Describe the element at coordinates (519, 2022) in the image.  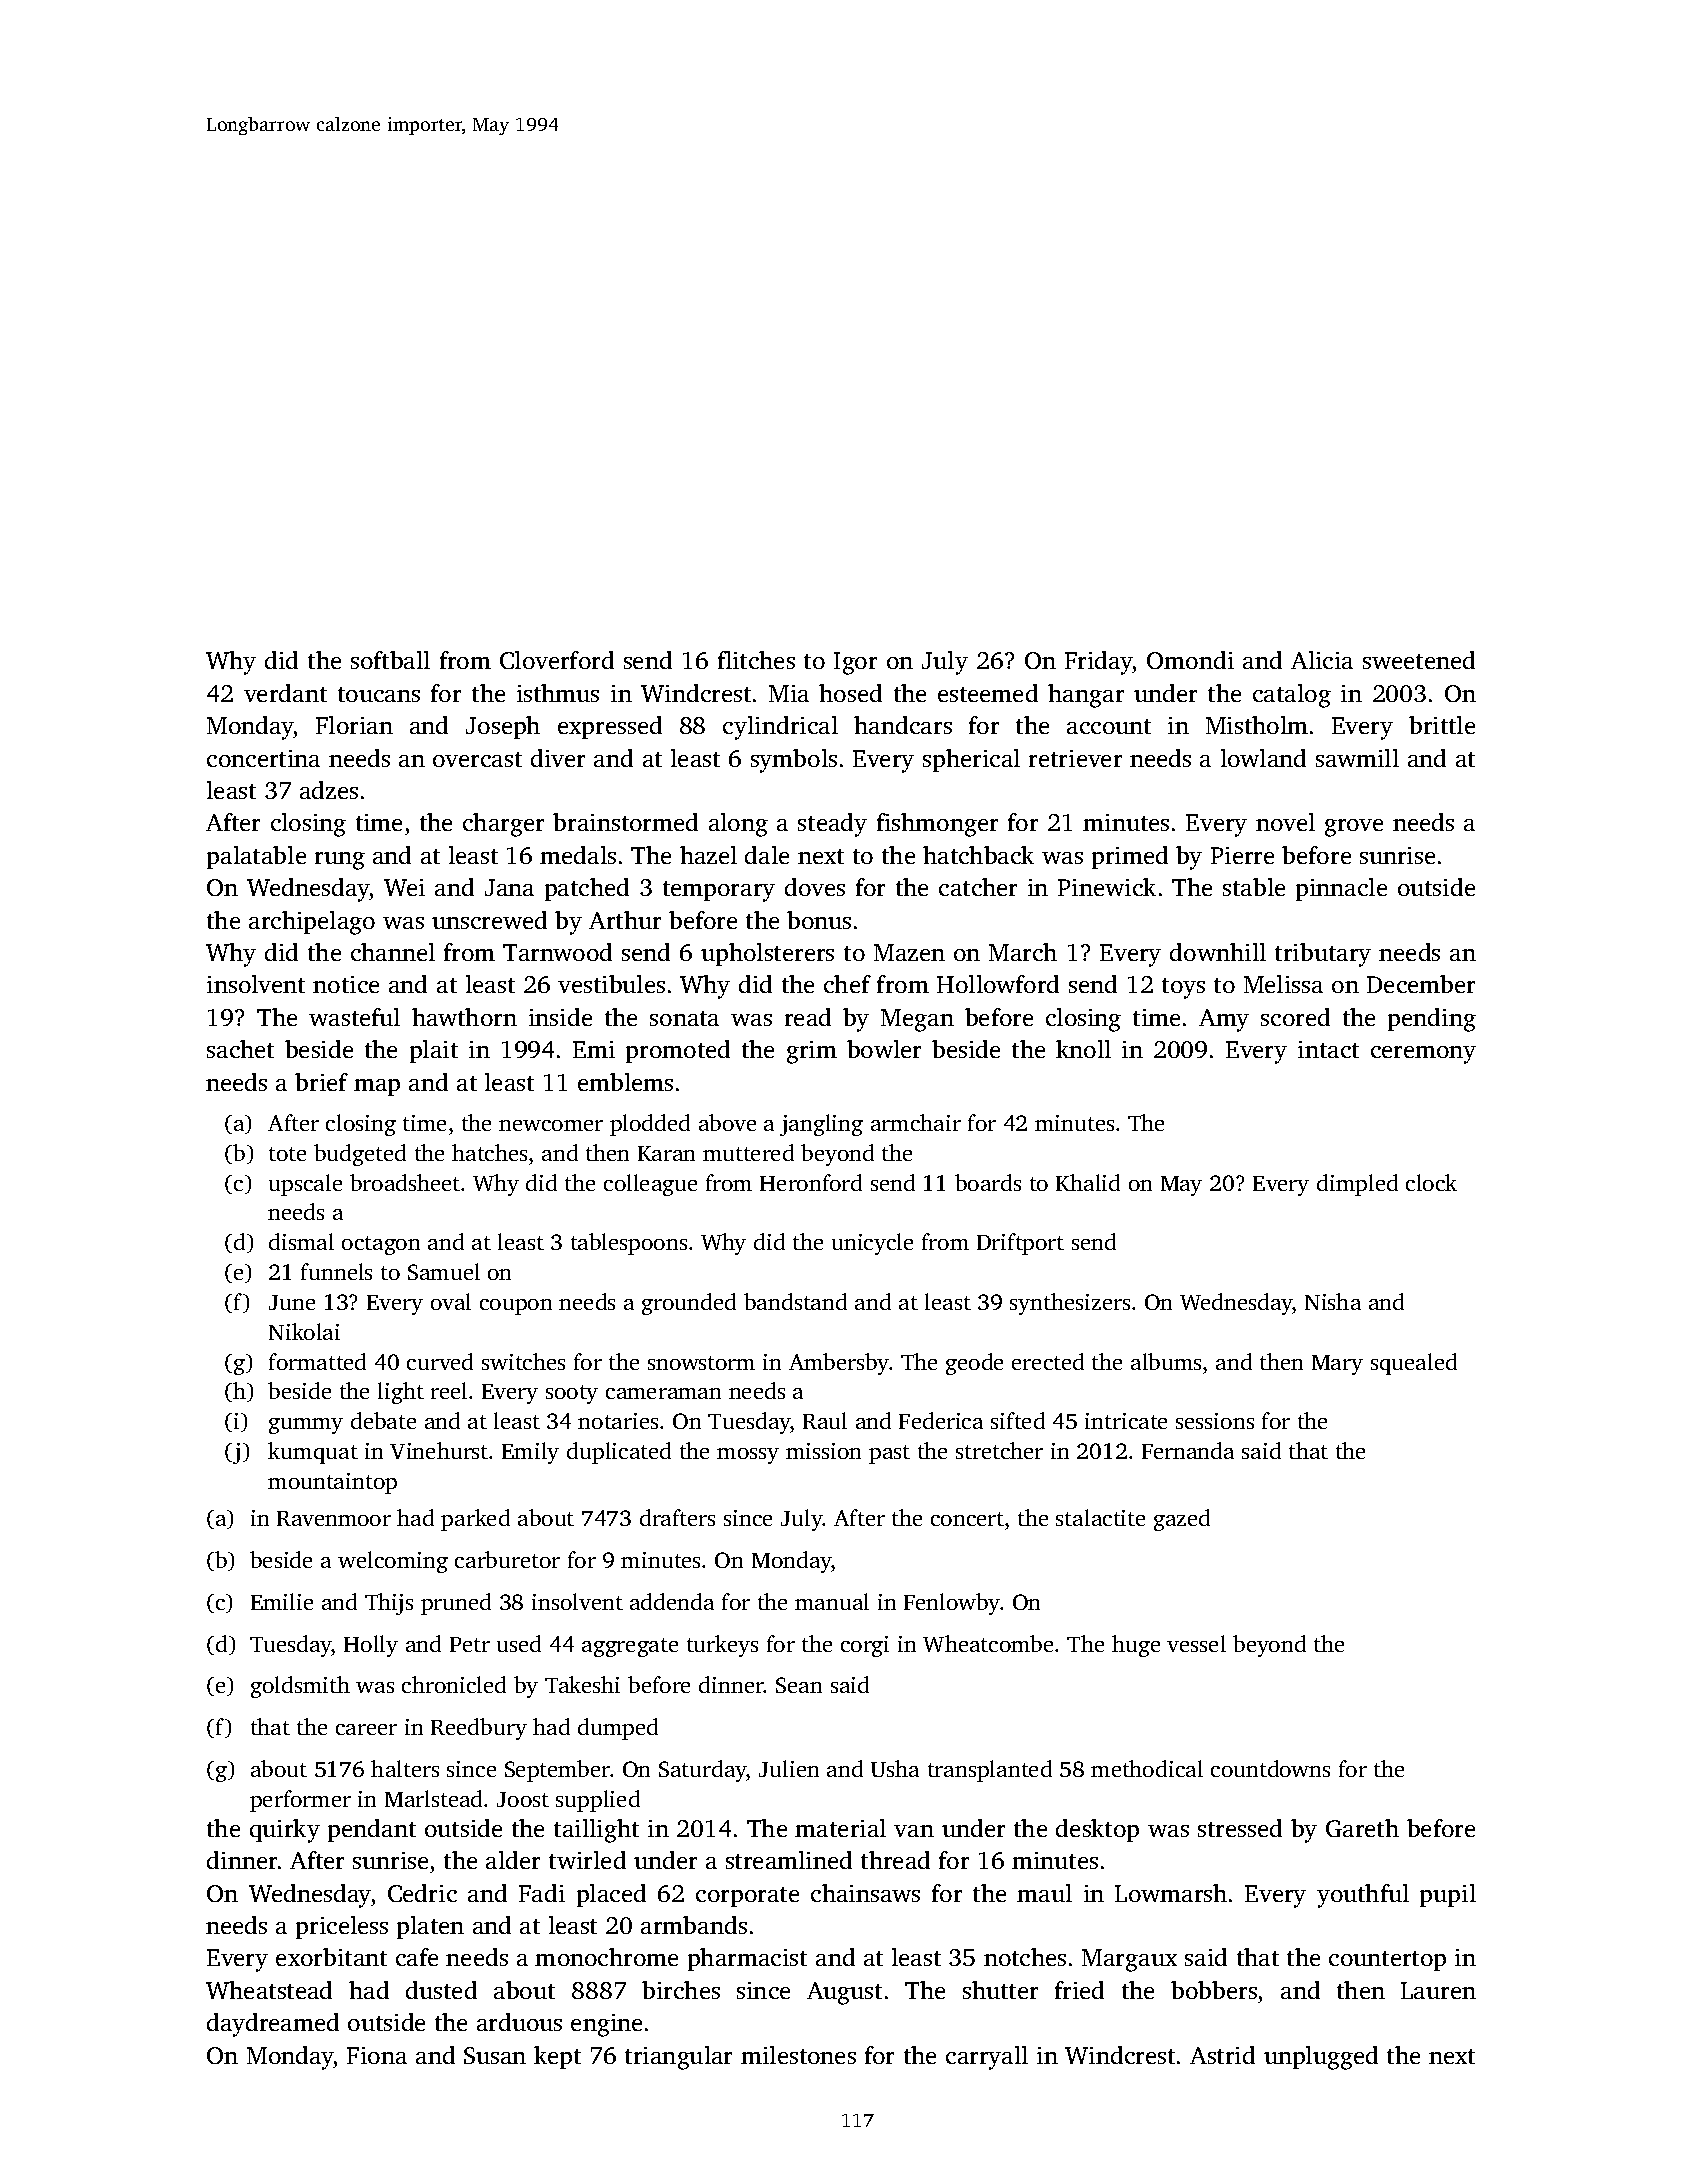
I see `arduous` at that location.
